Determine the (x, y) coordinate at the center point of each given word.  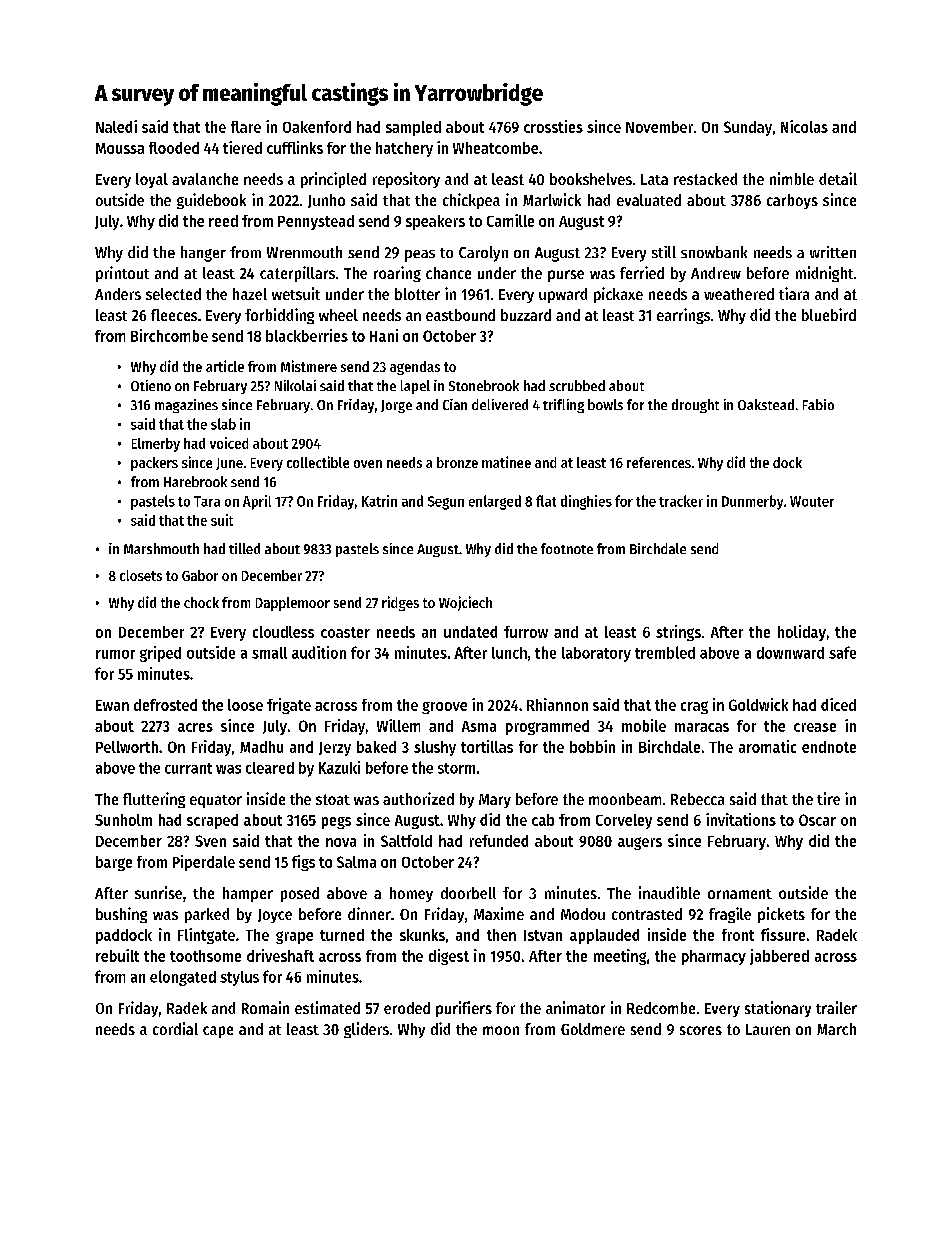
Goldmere (593, 1029)
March (836, 1029)
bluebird (829, 314)
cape (218, 1032)
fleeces (174, 315)
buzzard (526, 315)
